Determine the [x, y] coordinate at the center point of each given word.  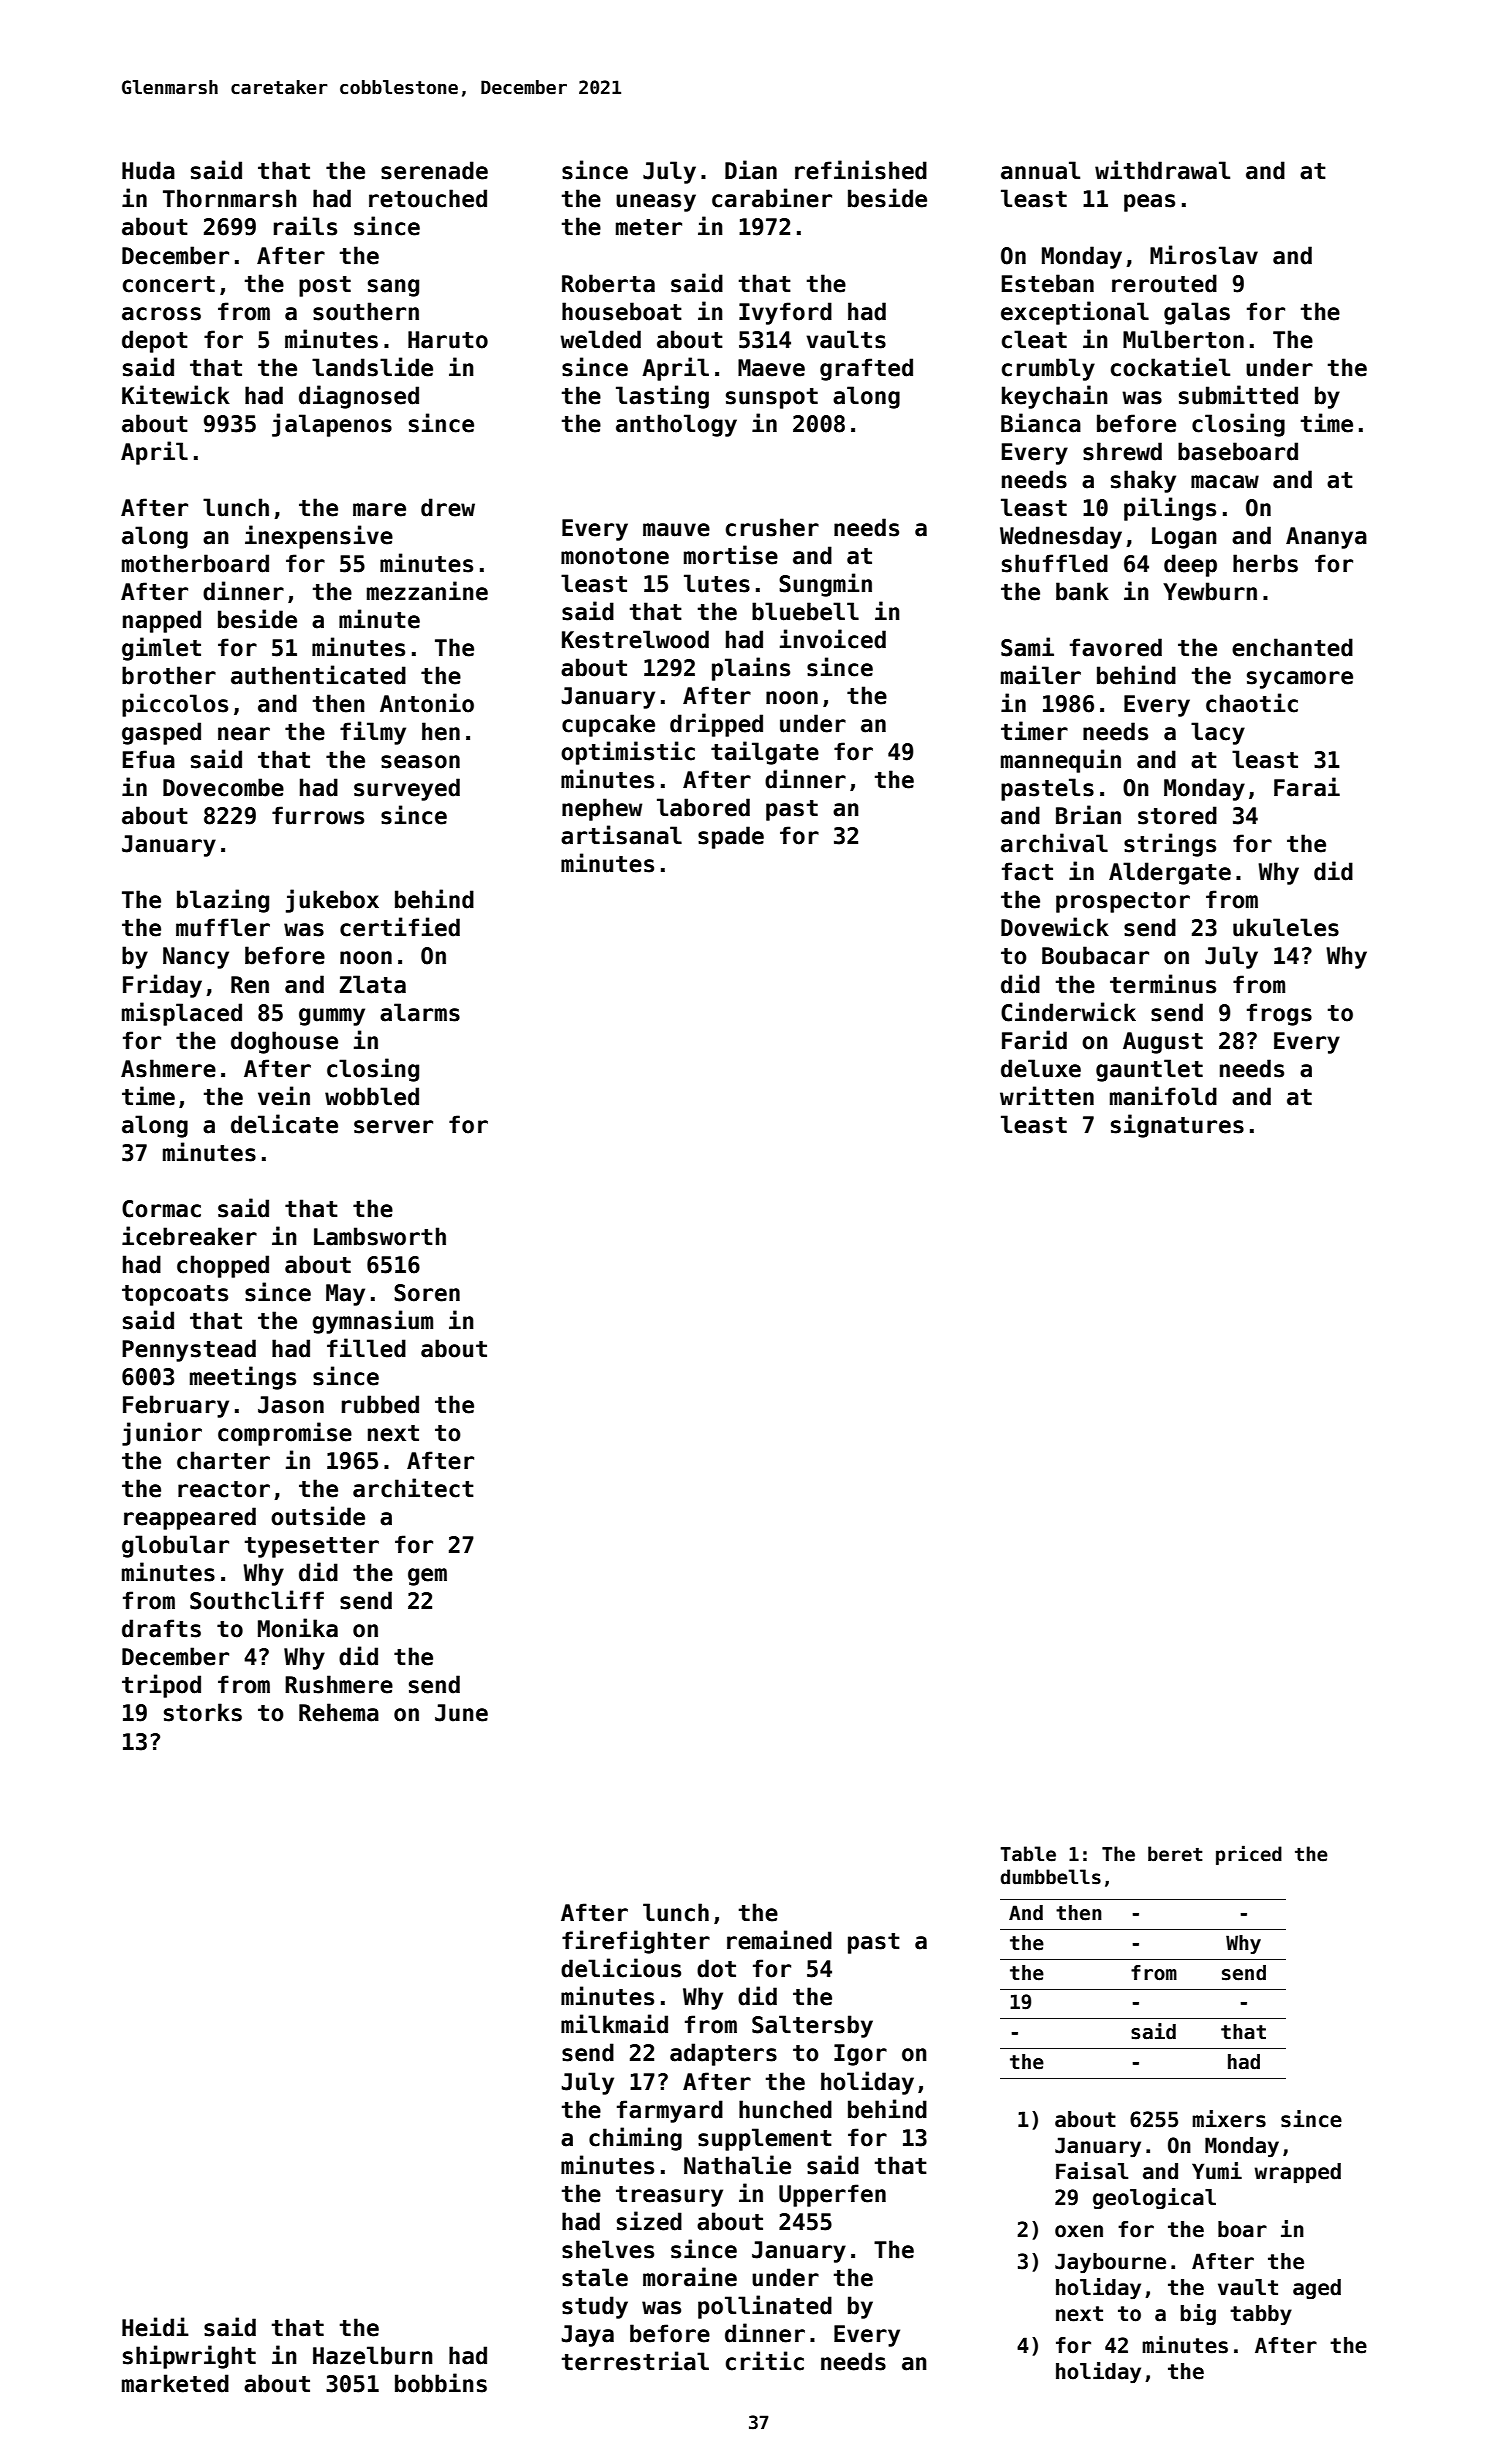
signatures [1177, 1126]
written [1047, 1096]
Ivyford [785, 313]
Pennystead [189, 1350]
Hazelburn [373, 2355]
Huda [148, 170]
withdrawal [1162, 170]
